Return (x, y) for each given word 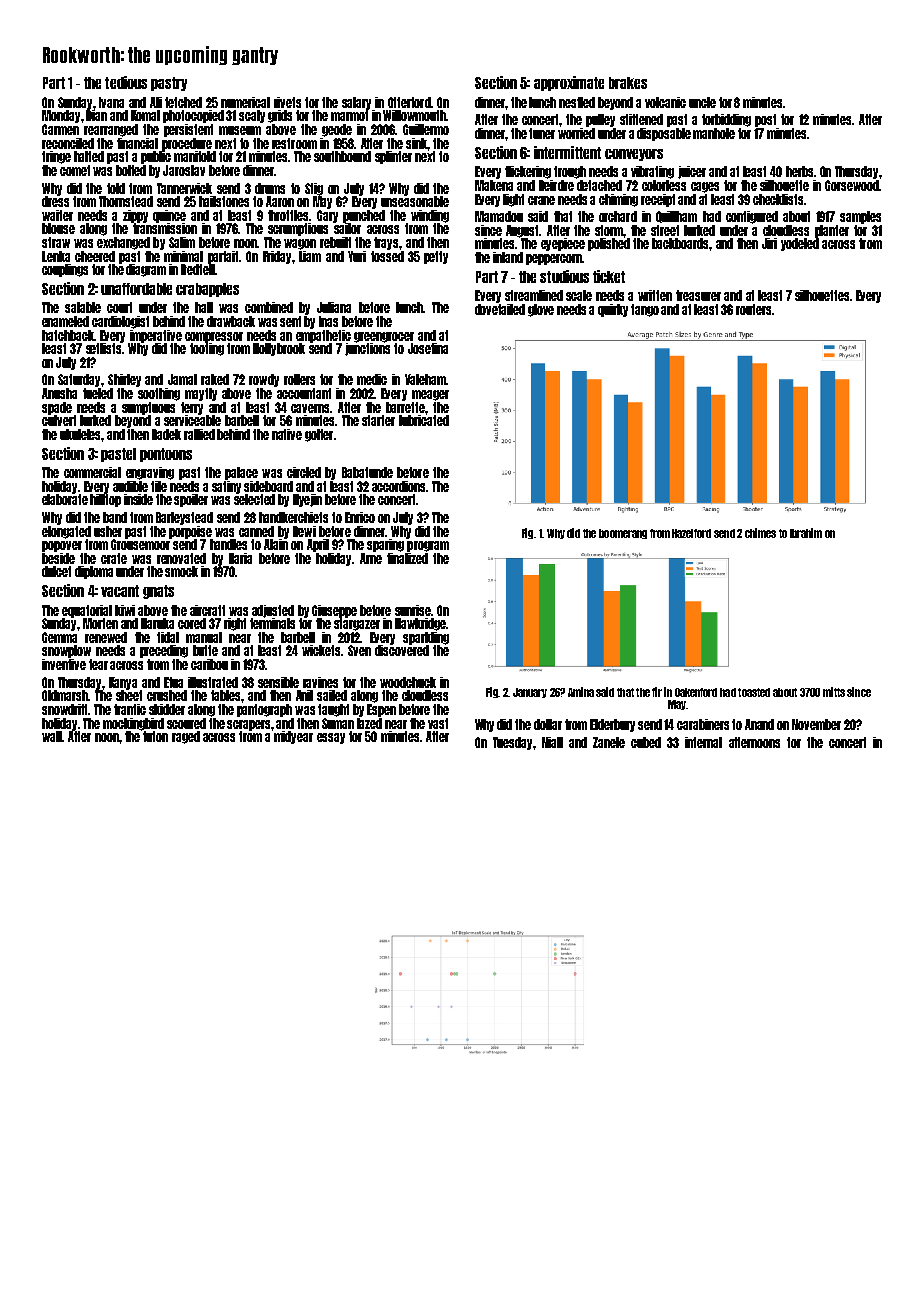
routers (753, 309)
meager (430, 395)
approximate (569, 83)
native (287, 434)
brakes (628, 83)
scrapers (248, 725)
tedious (126, 82)
